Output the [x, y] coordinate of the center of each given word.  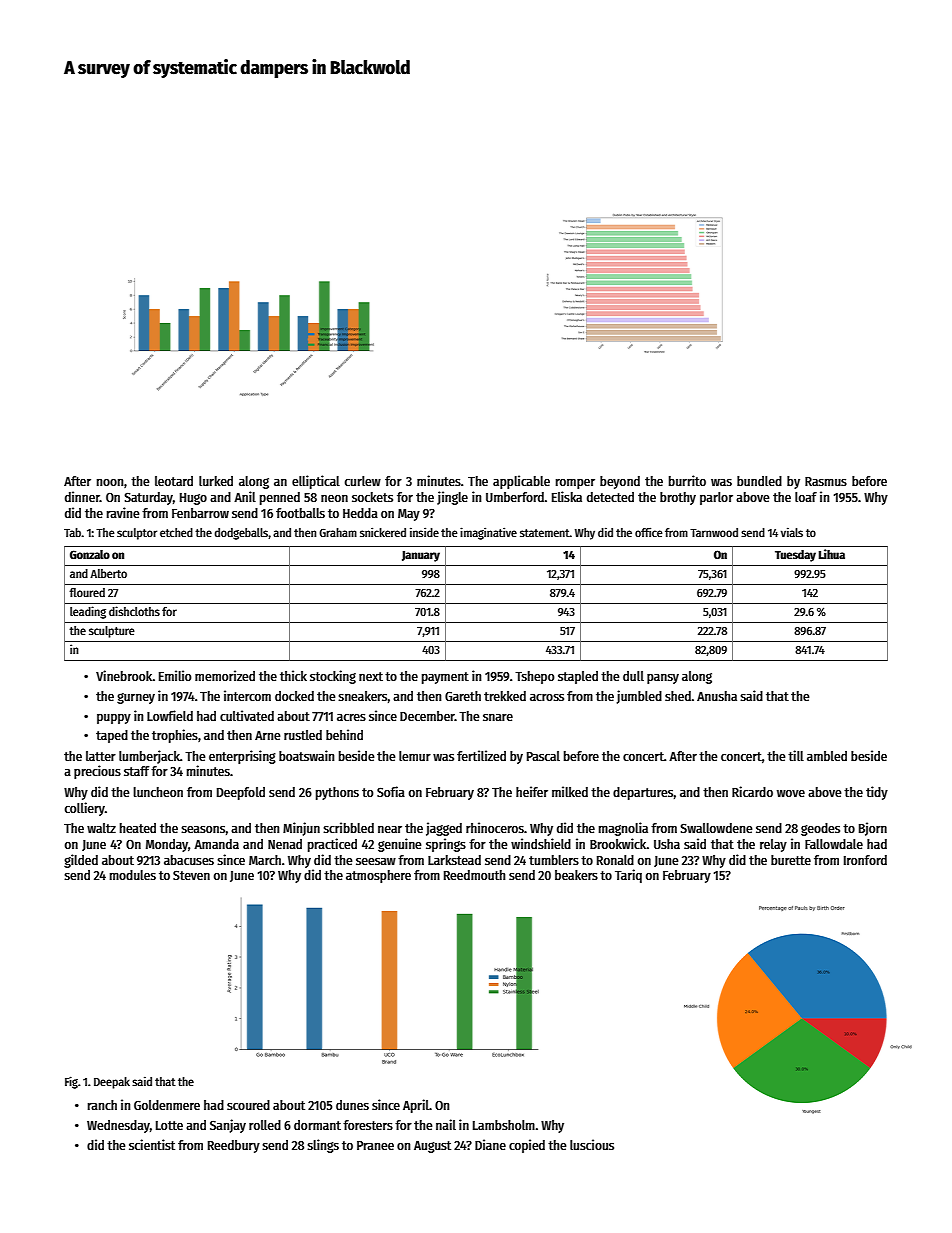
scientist [152, 1144]
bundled [759, 481]
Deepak [112, 1083]
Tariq [628, 876]
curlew [362, 481]
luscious [592, 1144]
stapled [578, 677]
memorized [225, 675]
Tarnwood [714, 532]
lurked [216, 481]
